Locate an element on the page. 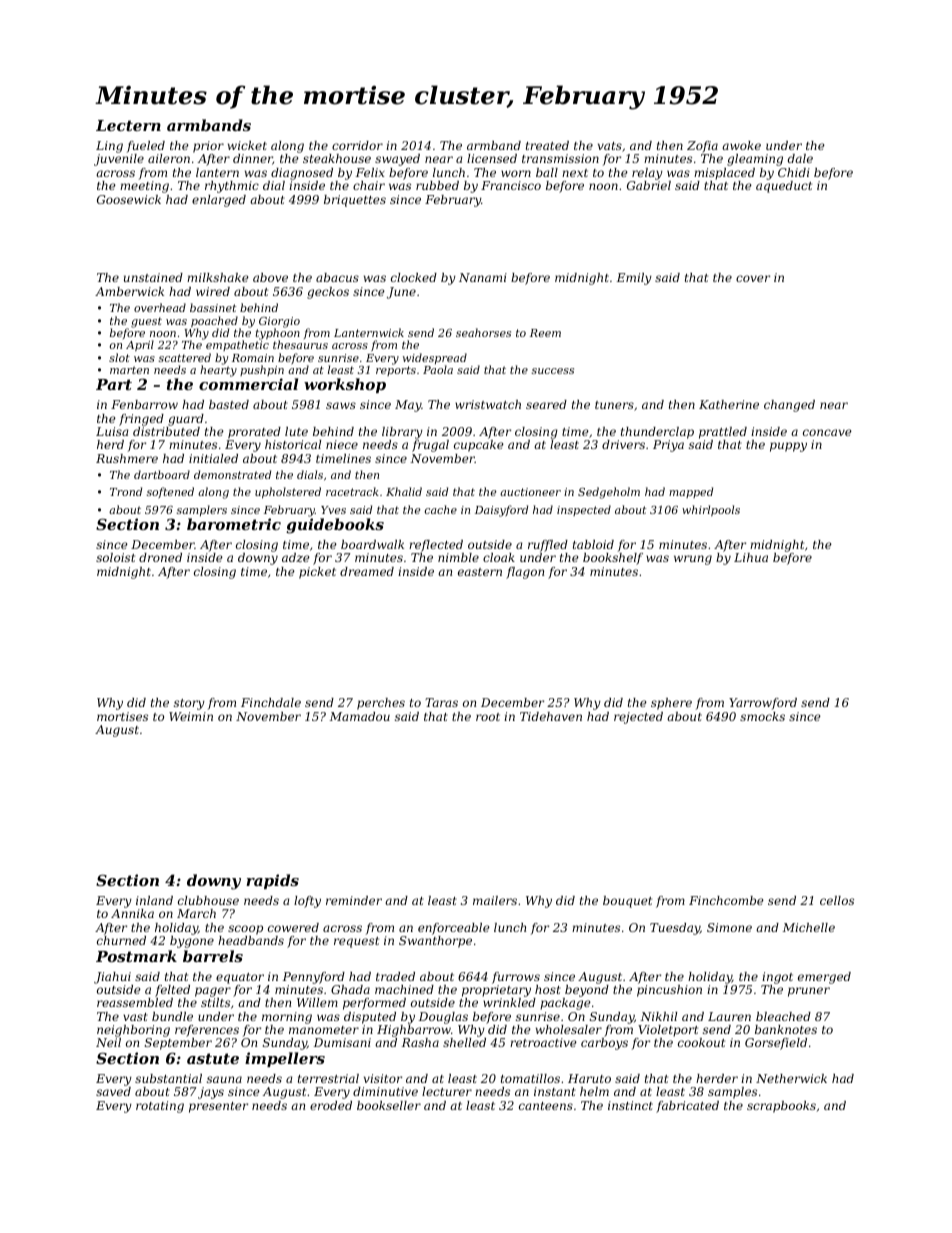 The width and height of the document is (952, 1233). smocks is located at coordinates (762, 716).
